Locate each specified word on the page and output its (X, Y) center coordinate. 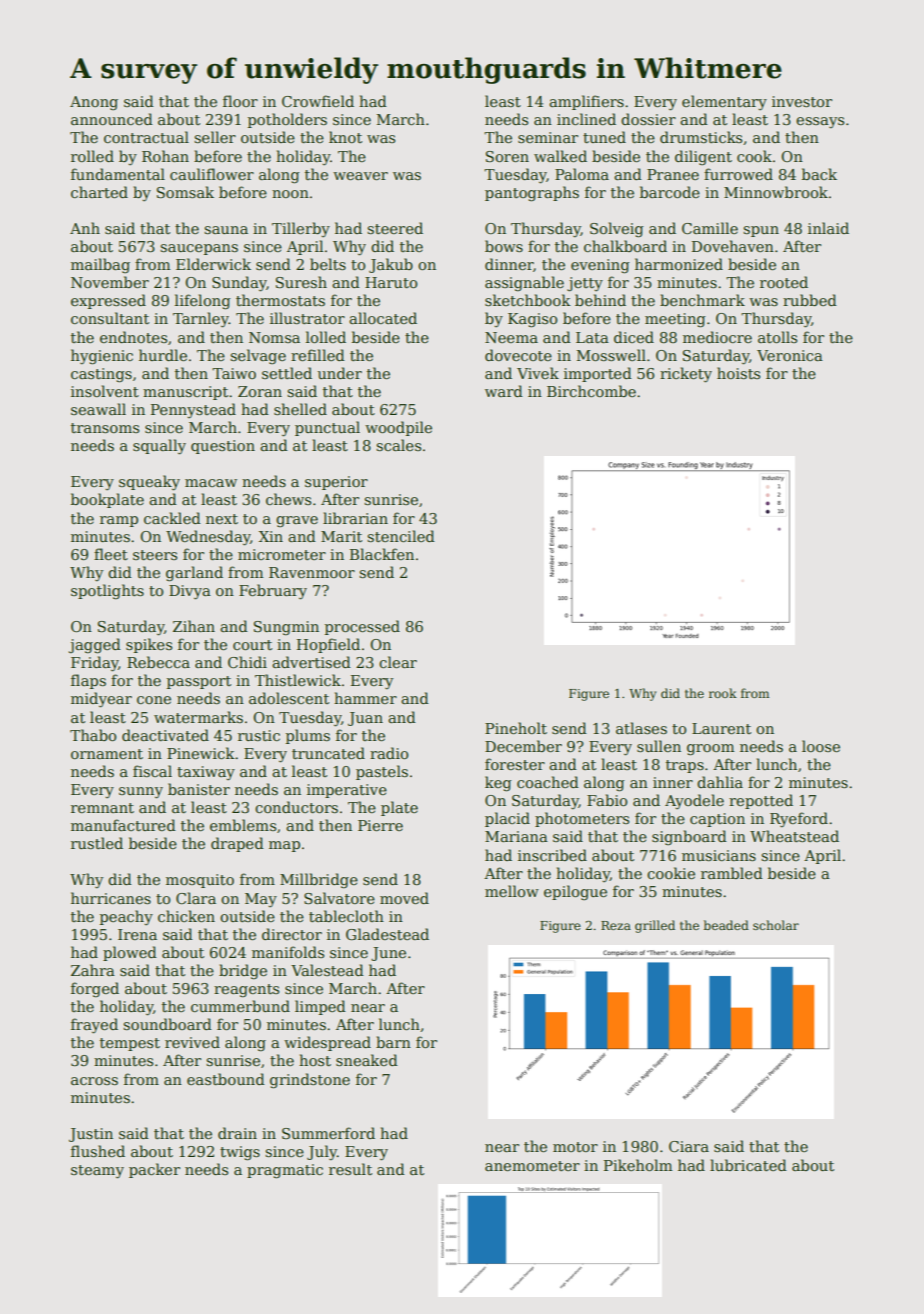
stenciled (401, 536)
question (223, 447)
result (350, 1169)
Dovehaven (733, 246)
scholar (776, 925)
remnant (102, 808)
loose (821, 746)
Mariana (516, 836)
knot (345, 137)
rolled (92, 156)
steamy (97, 1172)
